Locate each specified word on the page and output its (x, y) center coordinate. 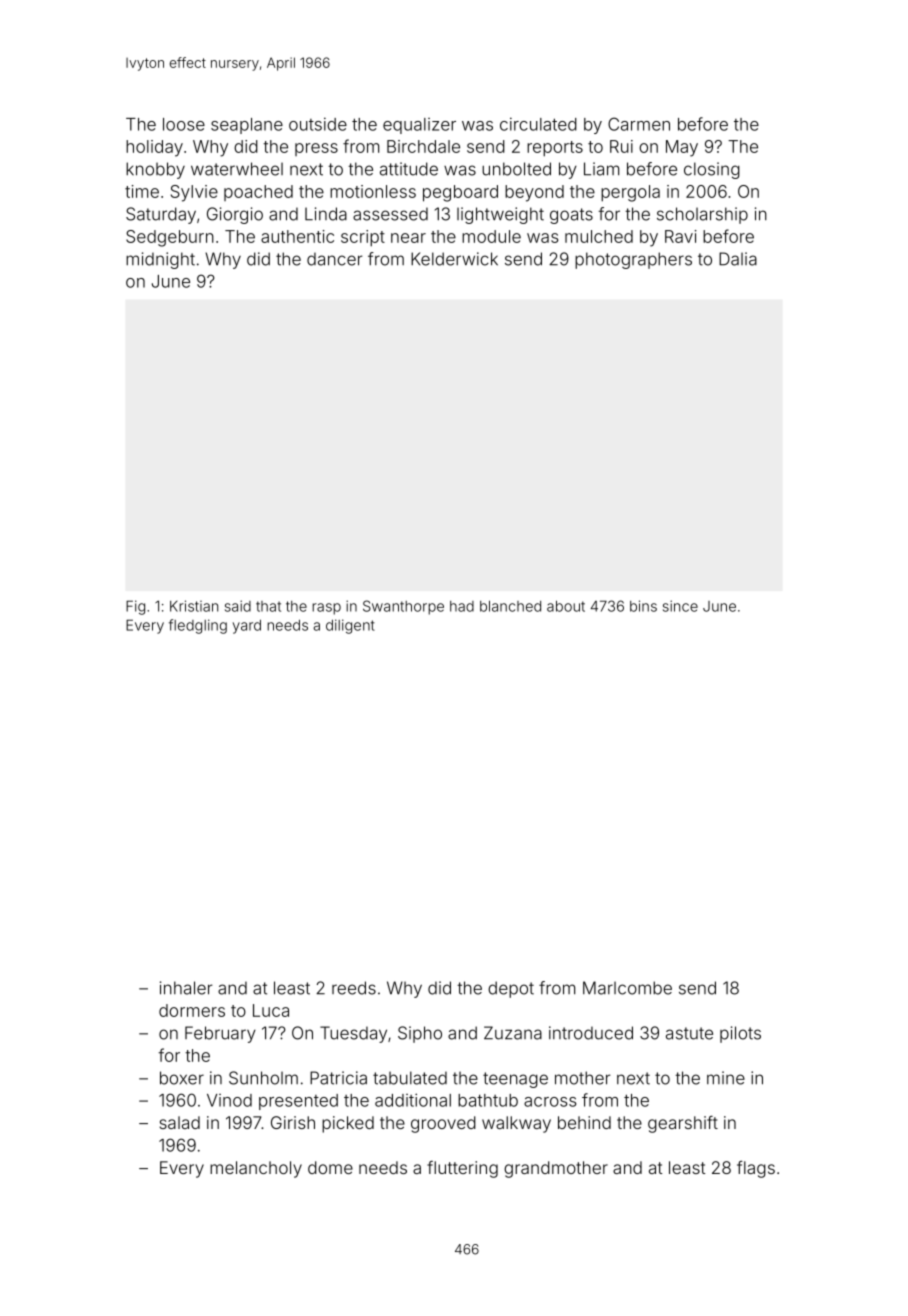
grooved (443, 1124)
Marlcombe (627, 988)
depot (511, 989)
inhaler (186, 988)
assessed (390, 214)
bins (643, 606)
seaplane (247, 126)
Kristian (194, 606)
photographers (633, 260)
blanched (510, 606)
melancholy (256, 1169)
